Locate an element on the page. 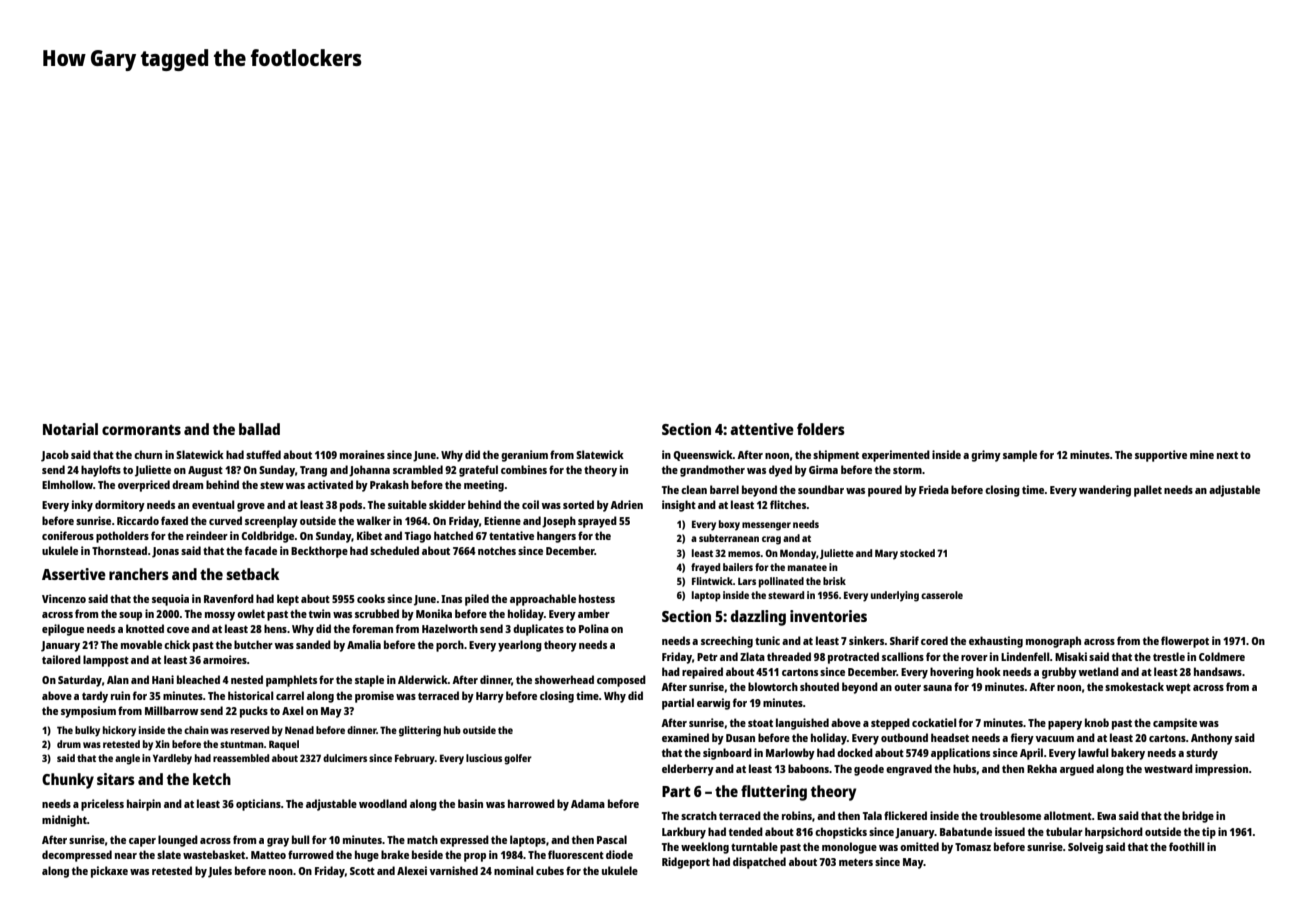 The height and width of the image is (924, 1308). pallet is located at coordinates (1148, 491).
